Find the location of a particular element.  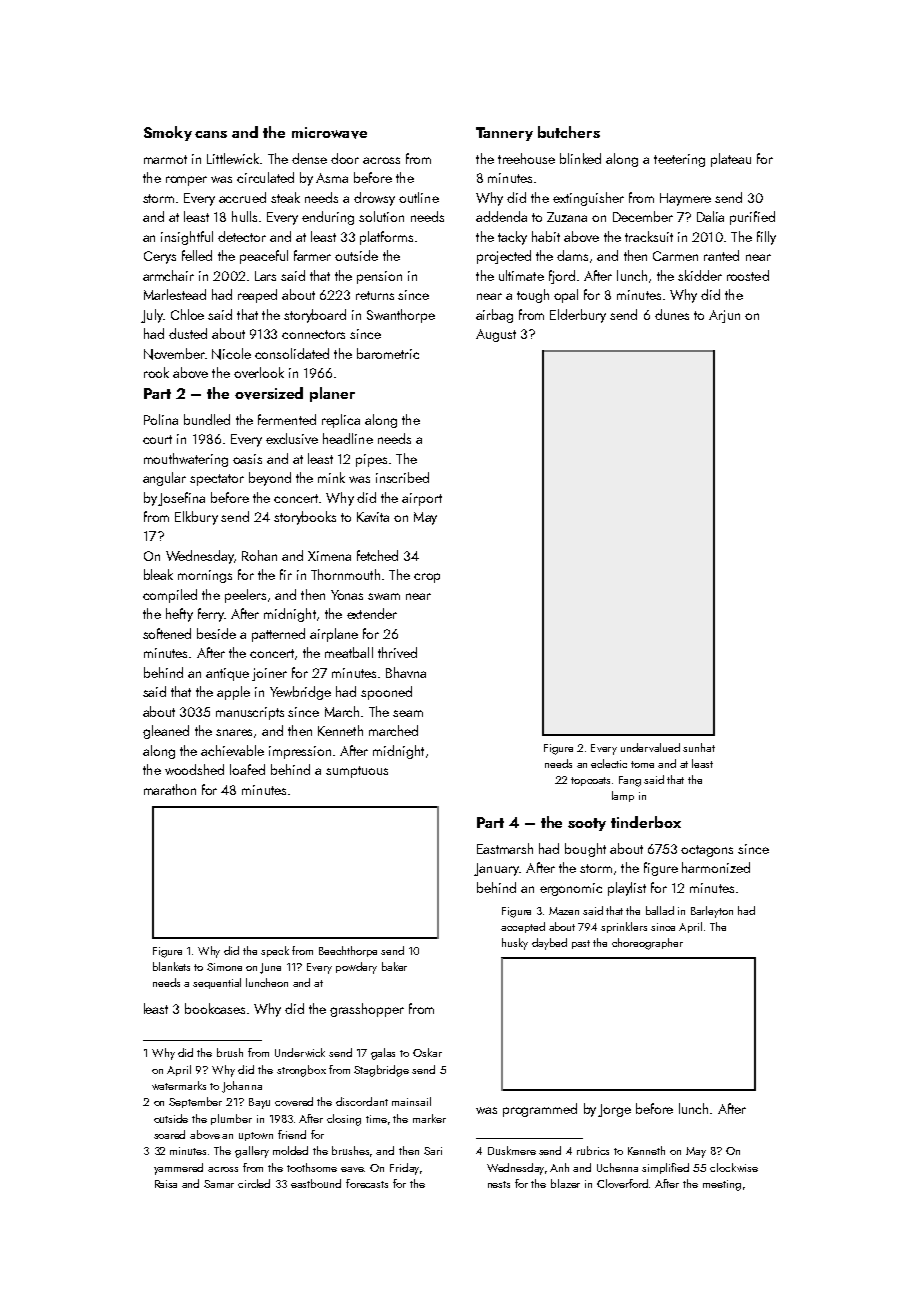

dunes is located at coordinates (672, 314).
